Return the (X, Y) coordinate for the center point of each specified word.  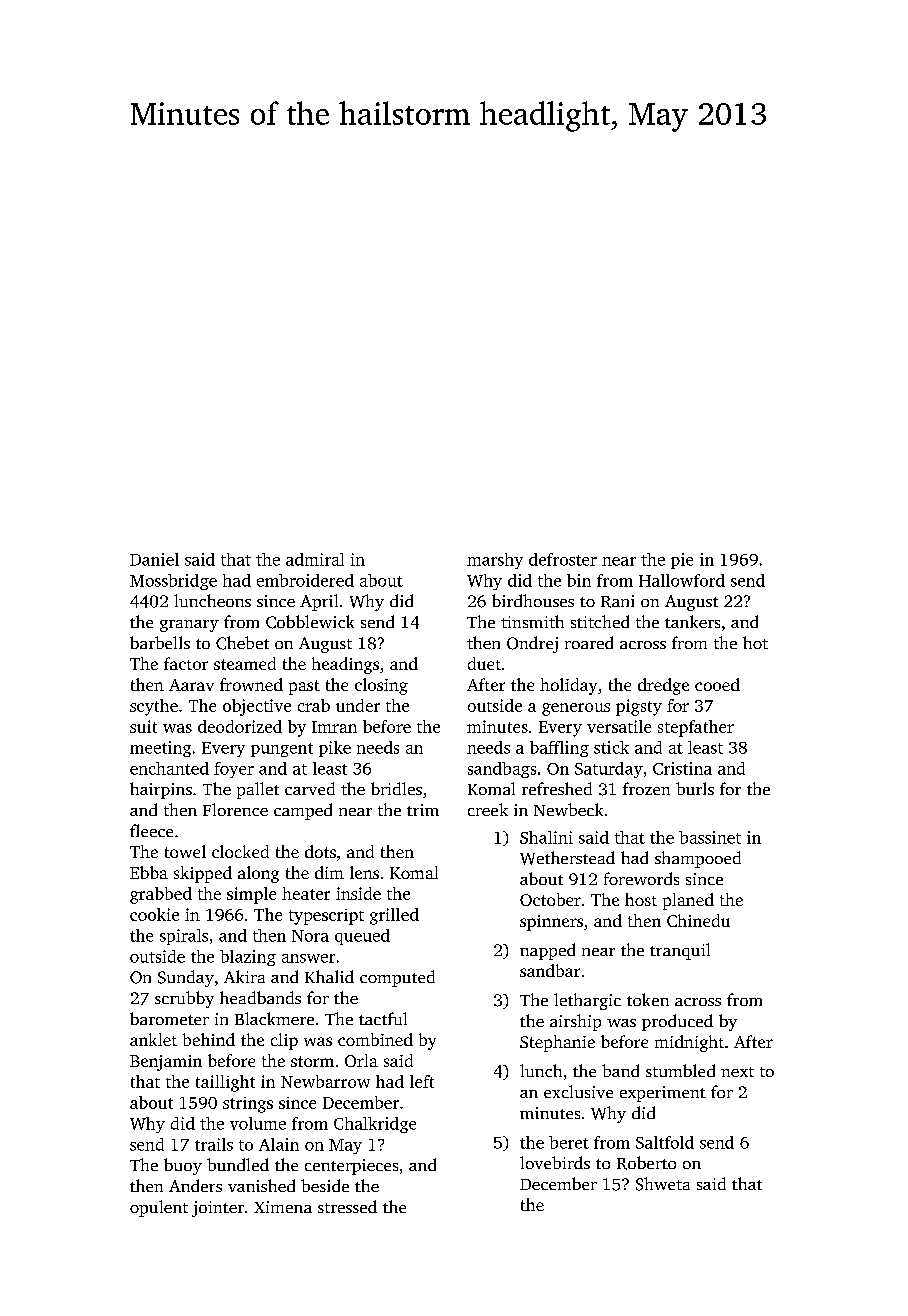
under (358, 705)
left (422, 1081)
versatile (619, 726)
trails (214, 1144)
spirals (184, 937)
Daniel (154, 559)
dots (320, 851)
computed (397, 978)
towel (185, 851)
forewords (641, 878)
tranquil (680, 951)
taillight (225, 1083)
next (737, 1072)
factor (186, 663)
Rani (617, 601)
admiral (315, 559)
